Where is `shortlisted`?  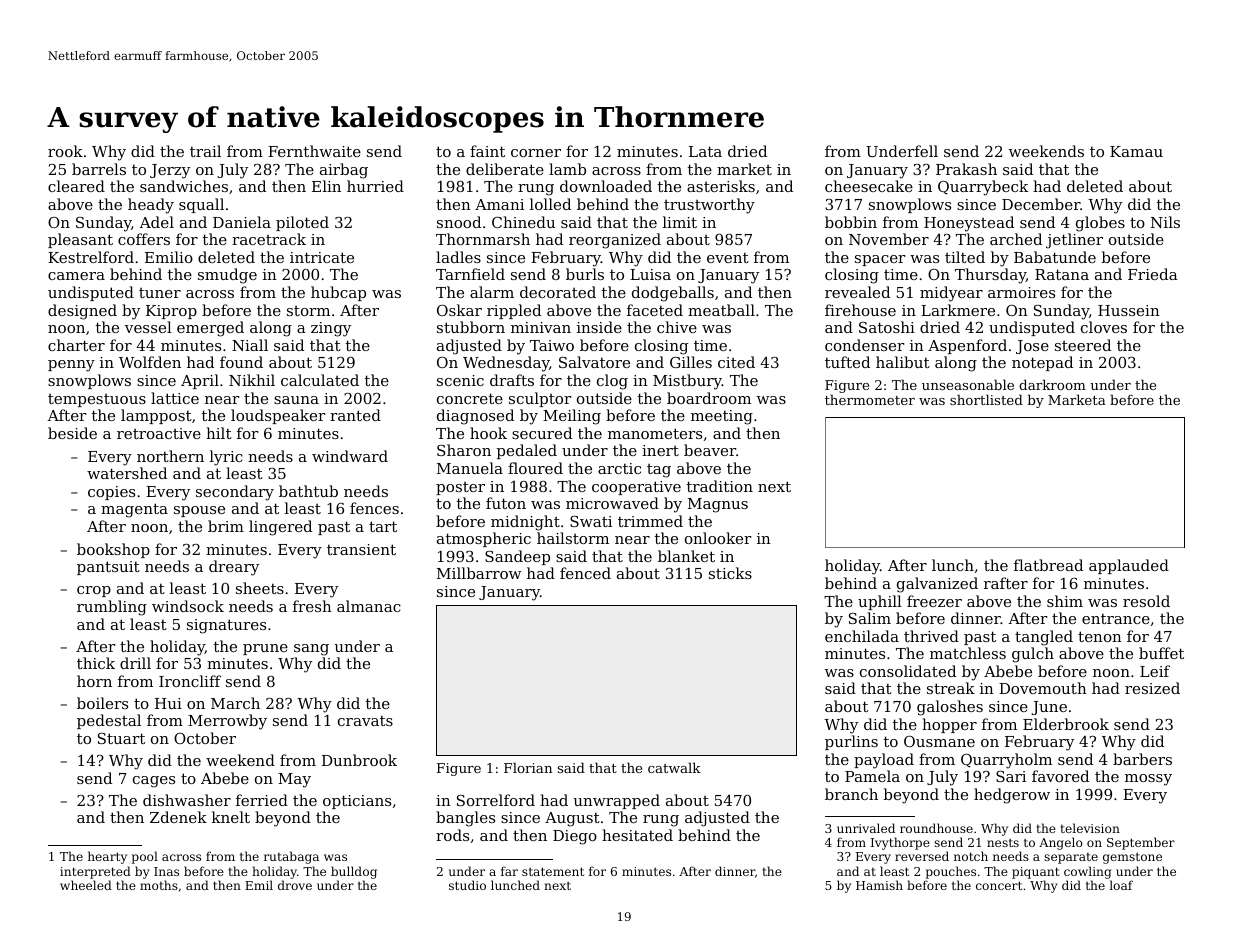 shortlisted is located at coordinates (986, 399).
